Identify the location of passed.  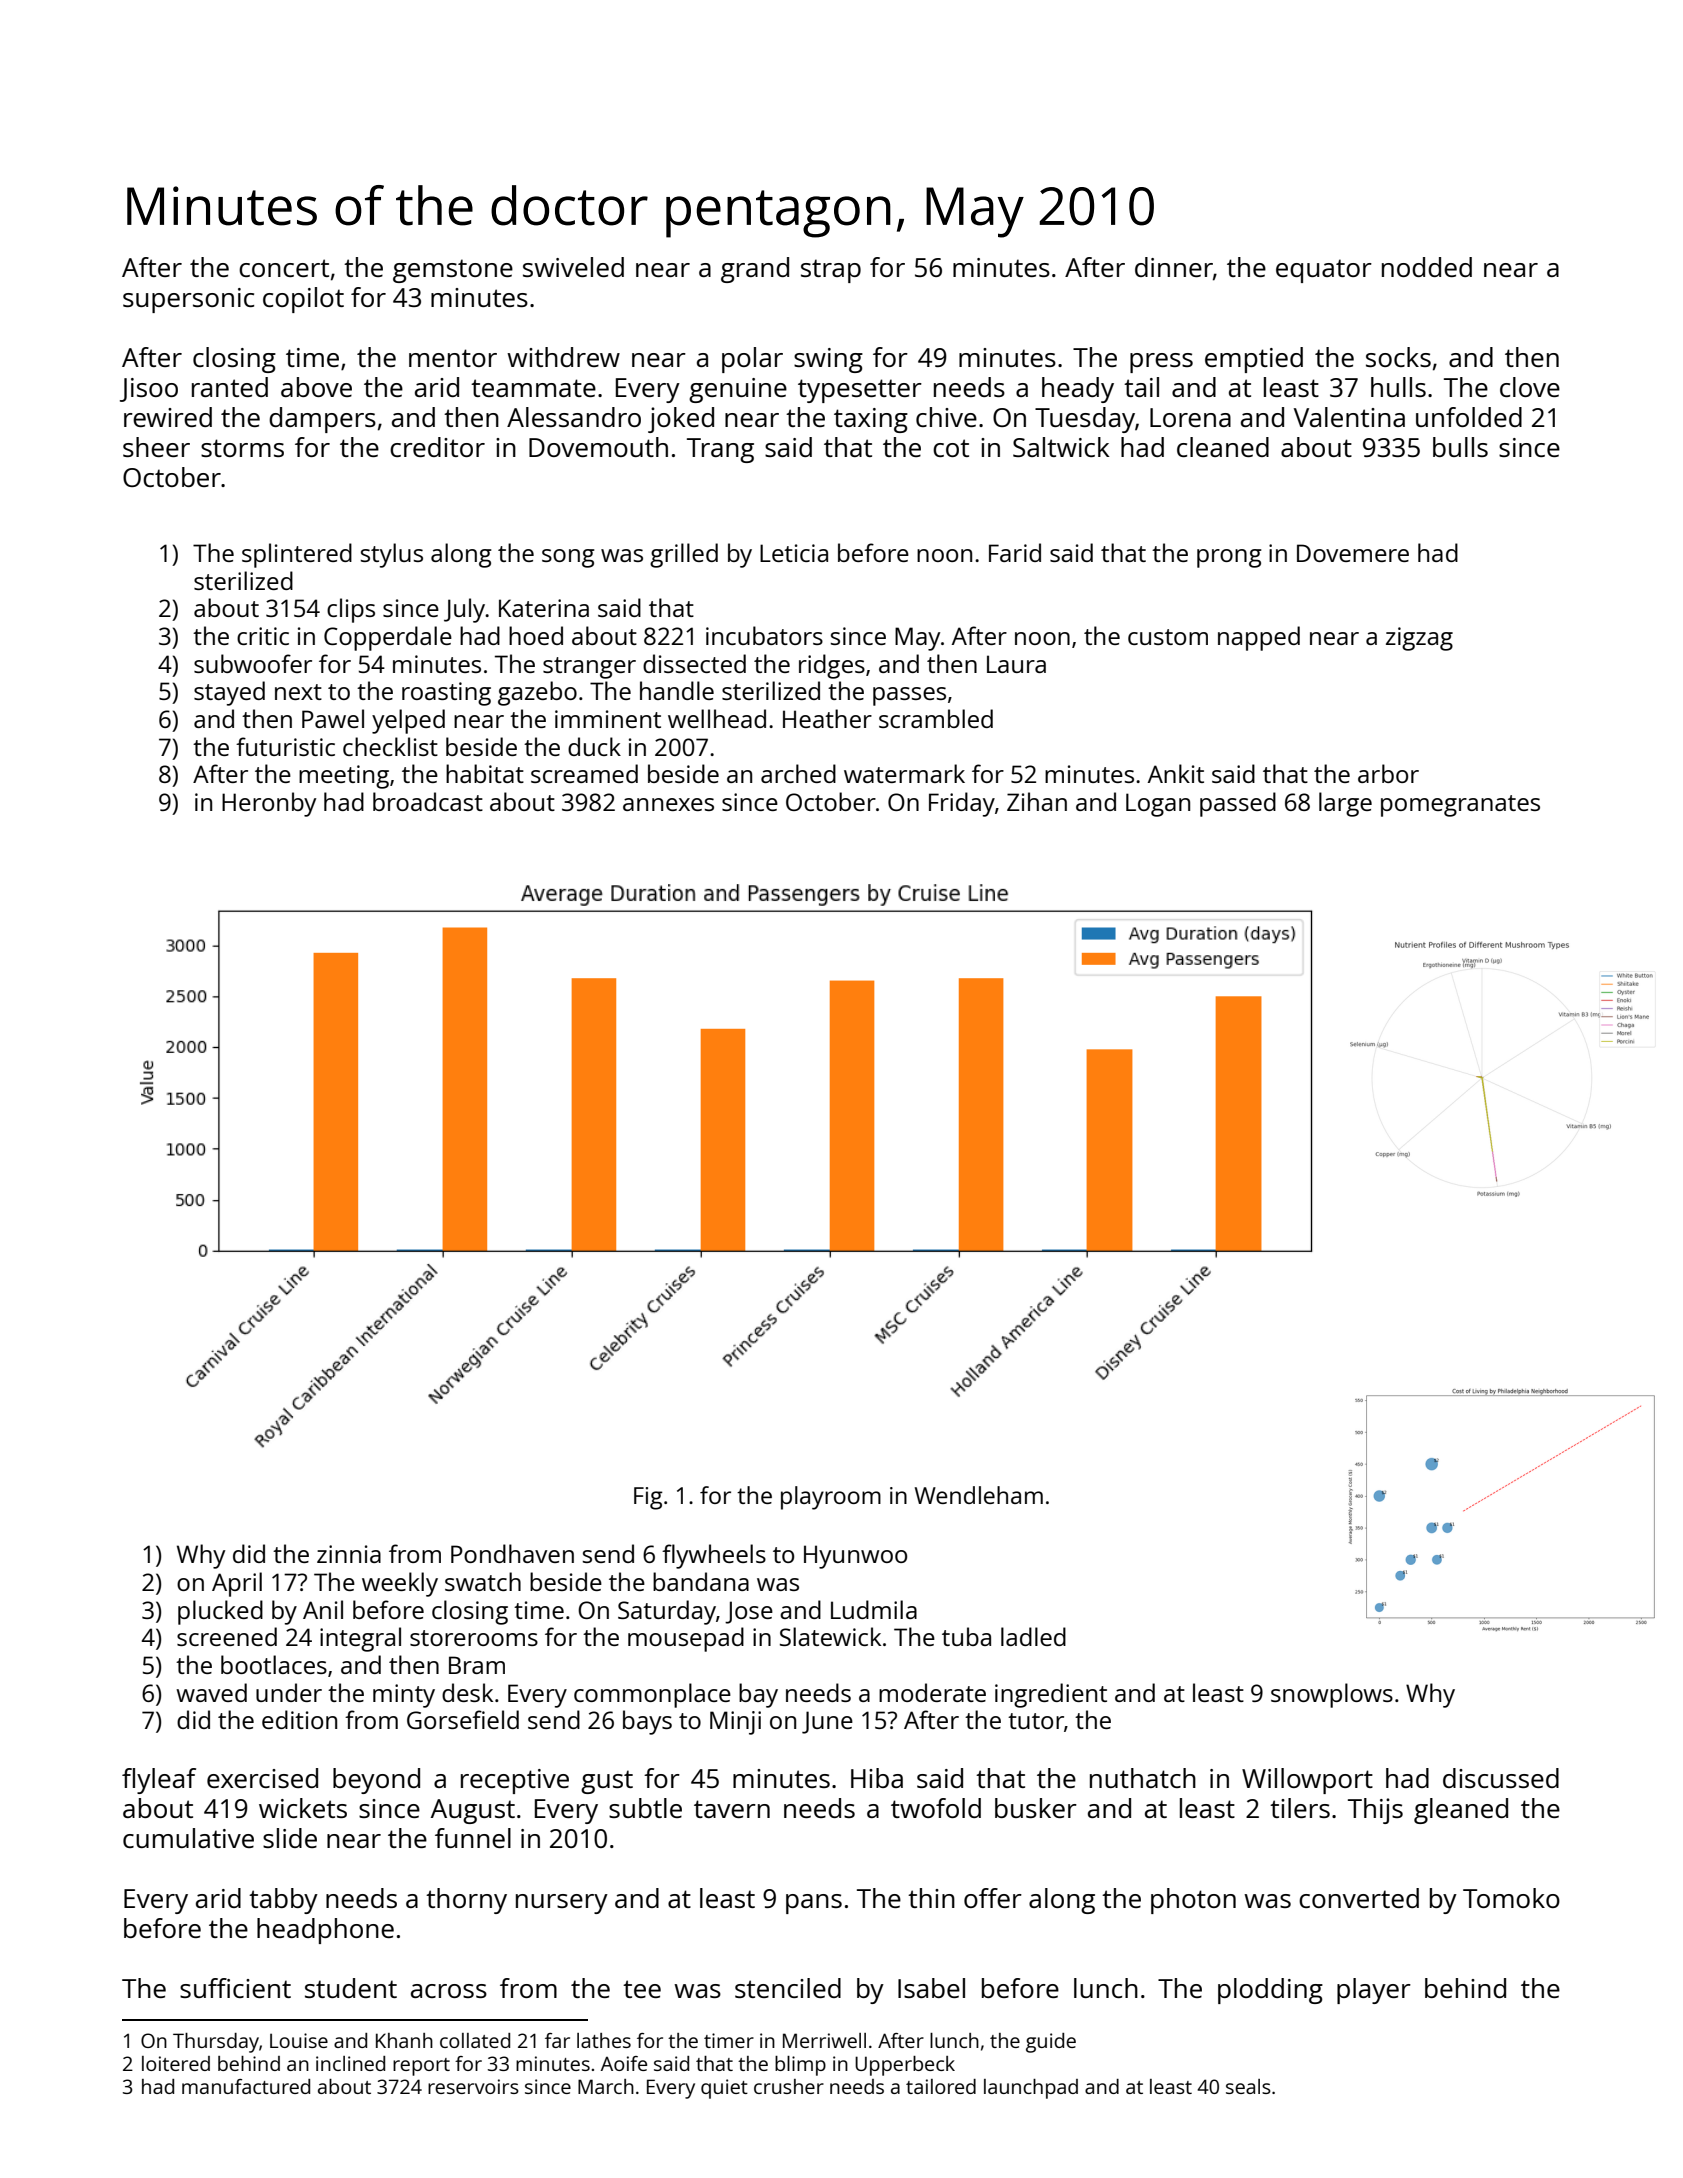
(1238, 804).
